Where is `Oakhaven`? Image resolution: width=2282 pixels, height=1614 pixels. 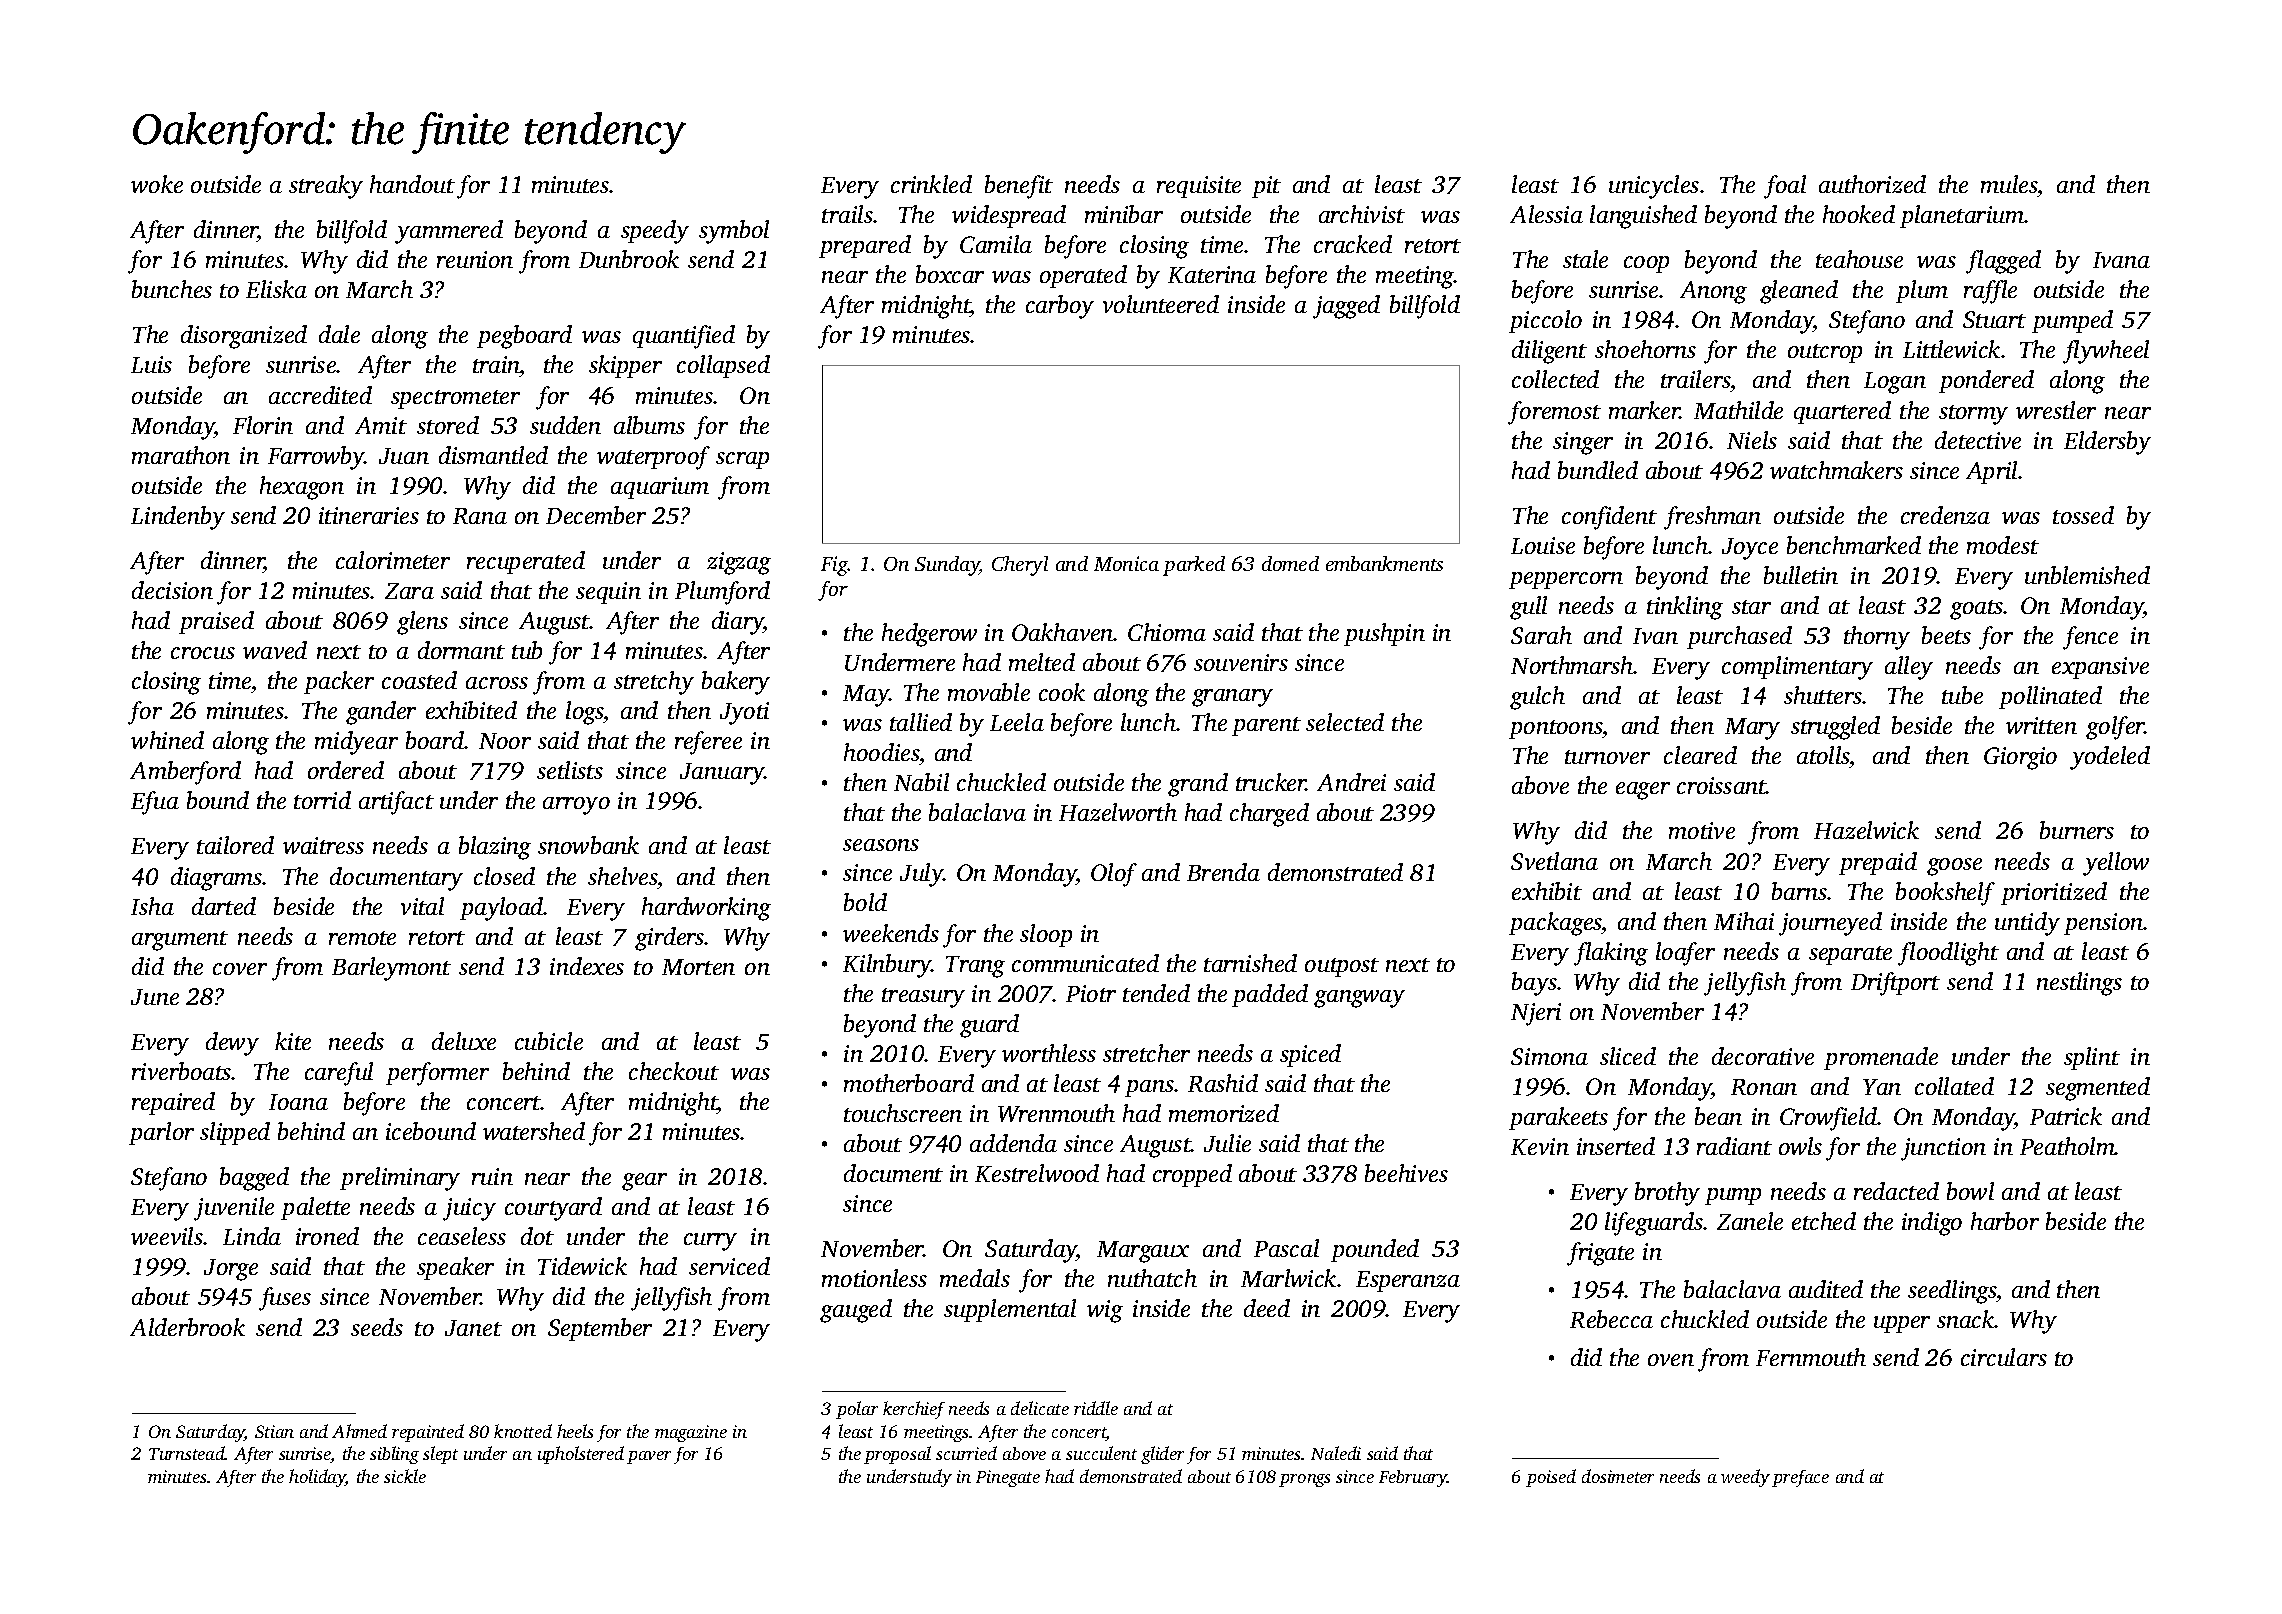
Oakhaven is located at coordinates (1063, 632).
